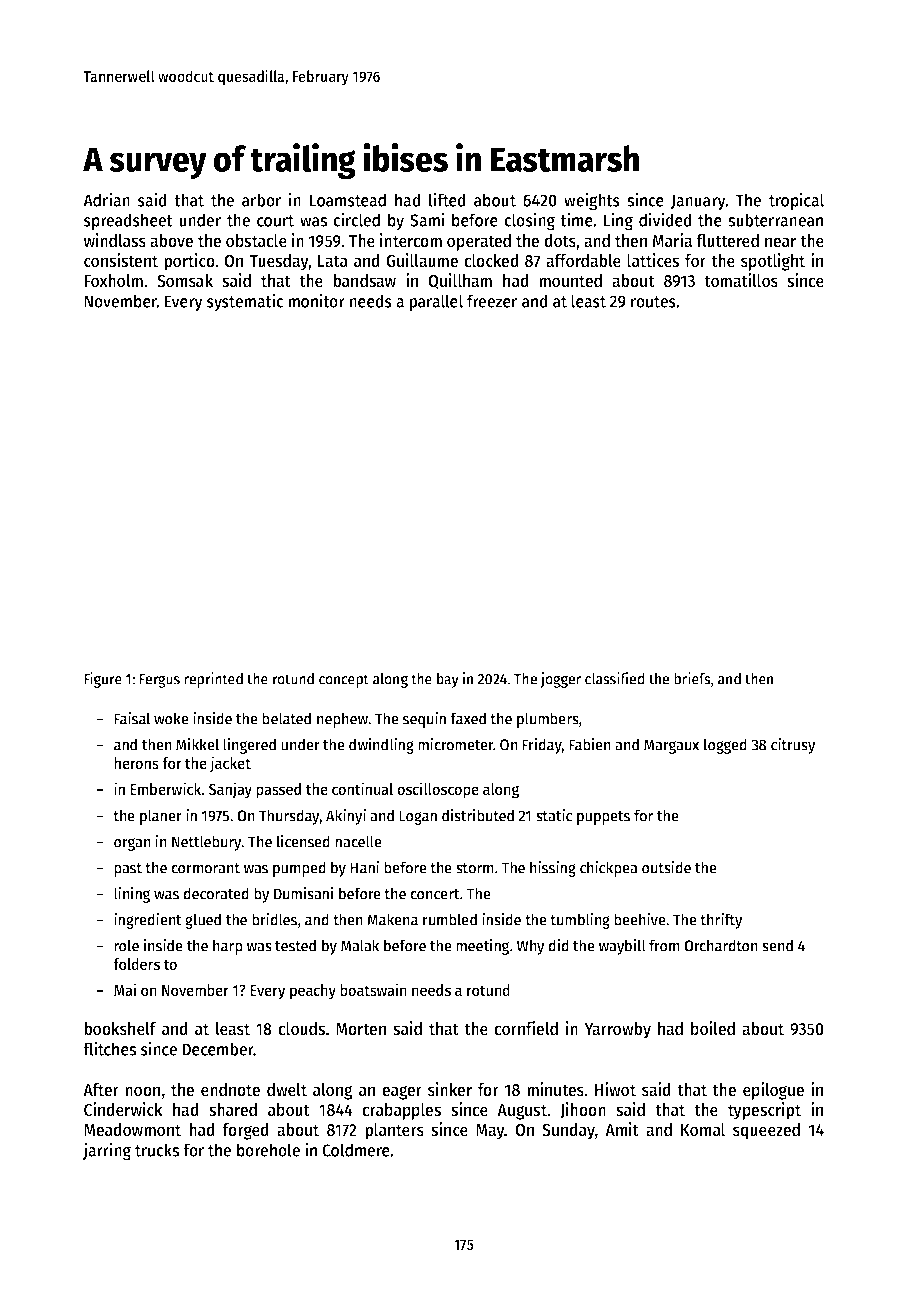 The height and width of the screenshot is (1316, 908). I want to click on hissing, so click(553, 869).
